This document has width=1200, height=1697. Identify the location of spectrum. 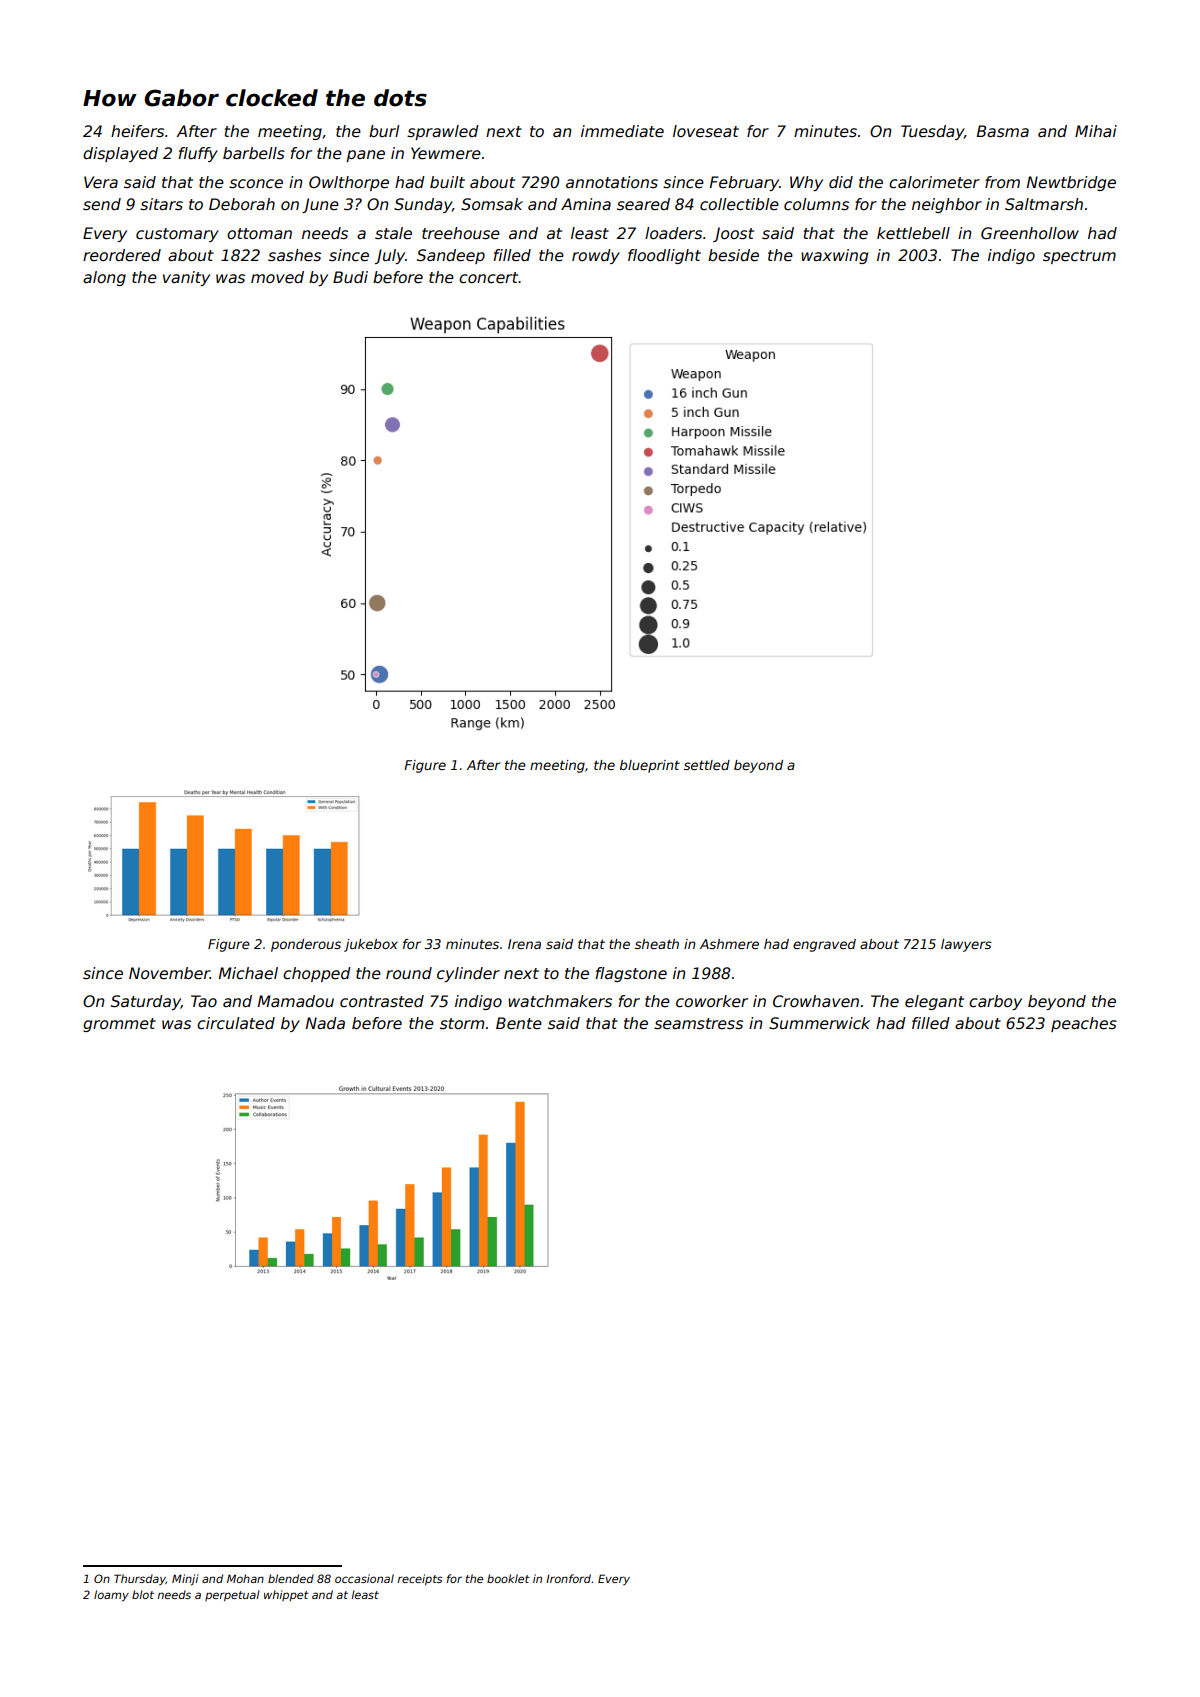
(1079, 257).
